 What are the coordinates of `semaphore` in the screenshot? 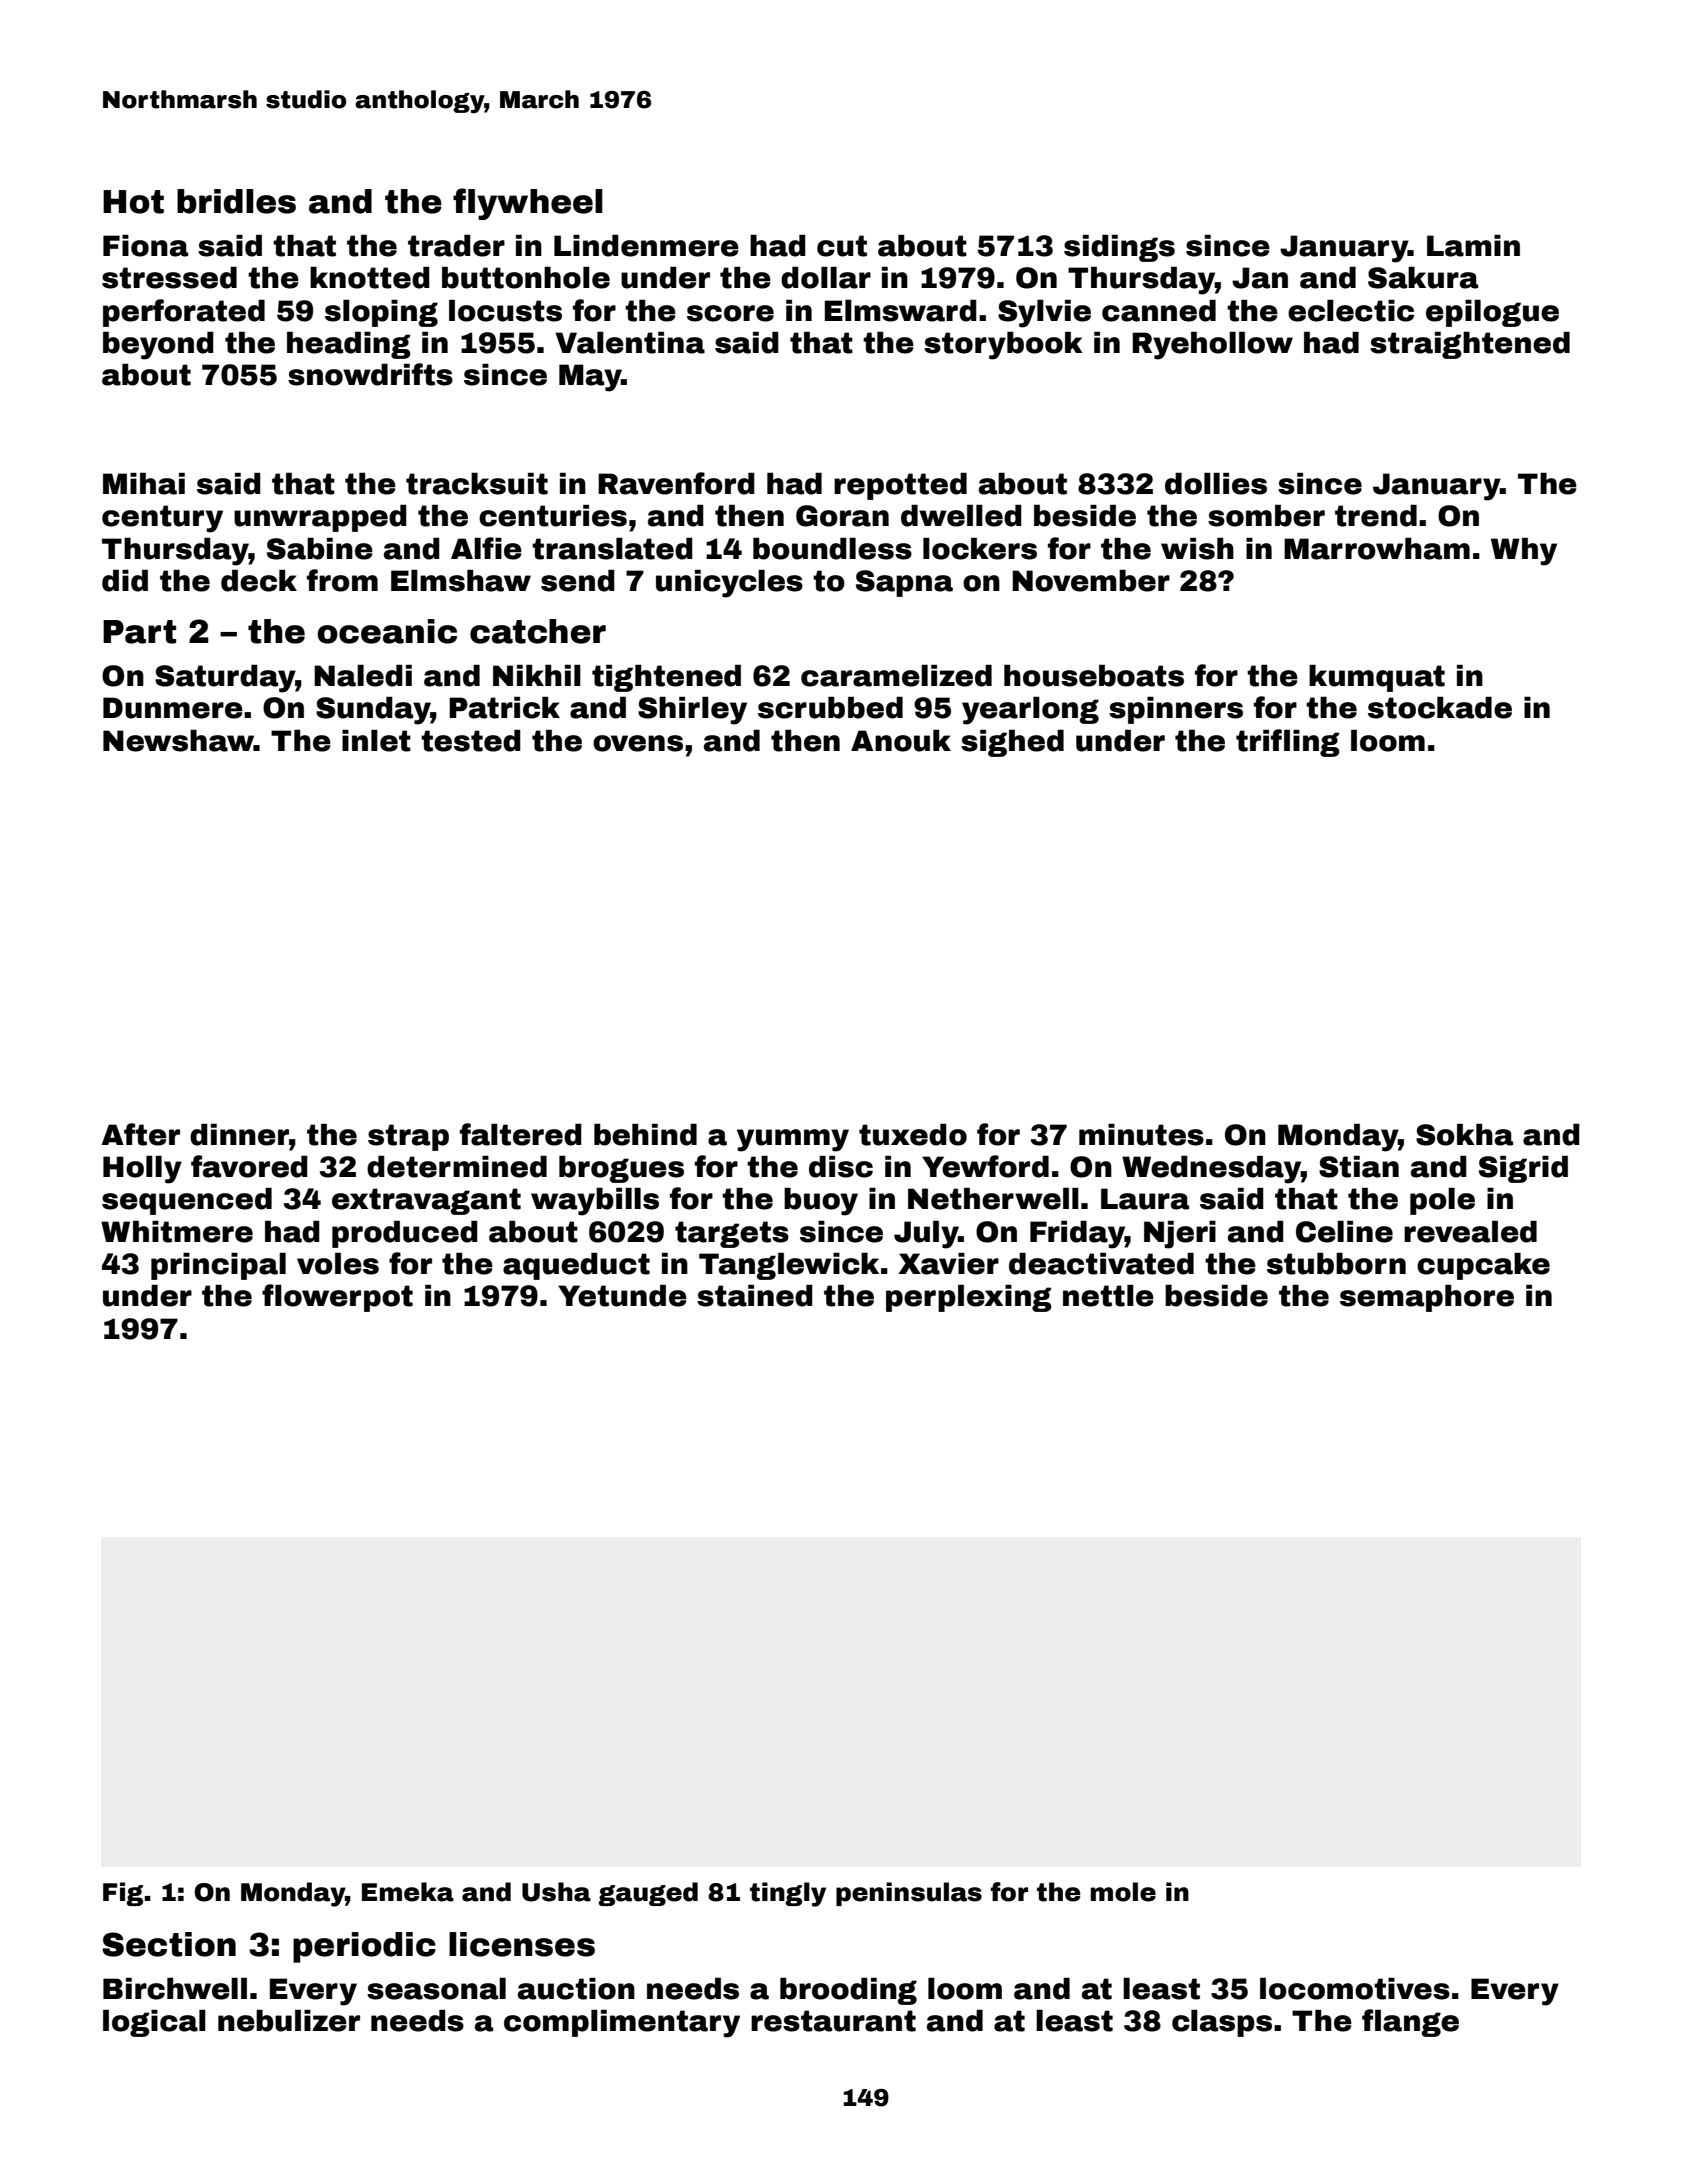 It's located at (1427, 1298).
